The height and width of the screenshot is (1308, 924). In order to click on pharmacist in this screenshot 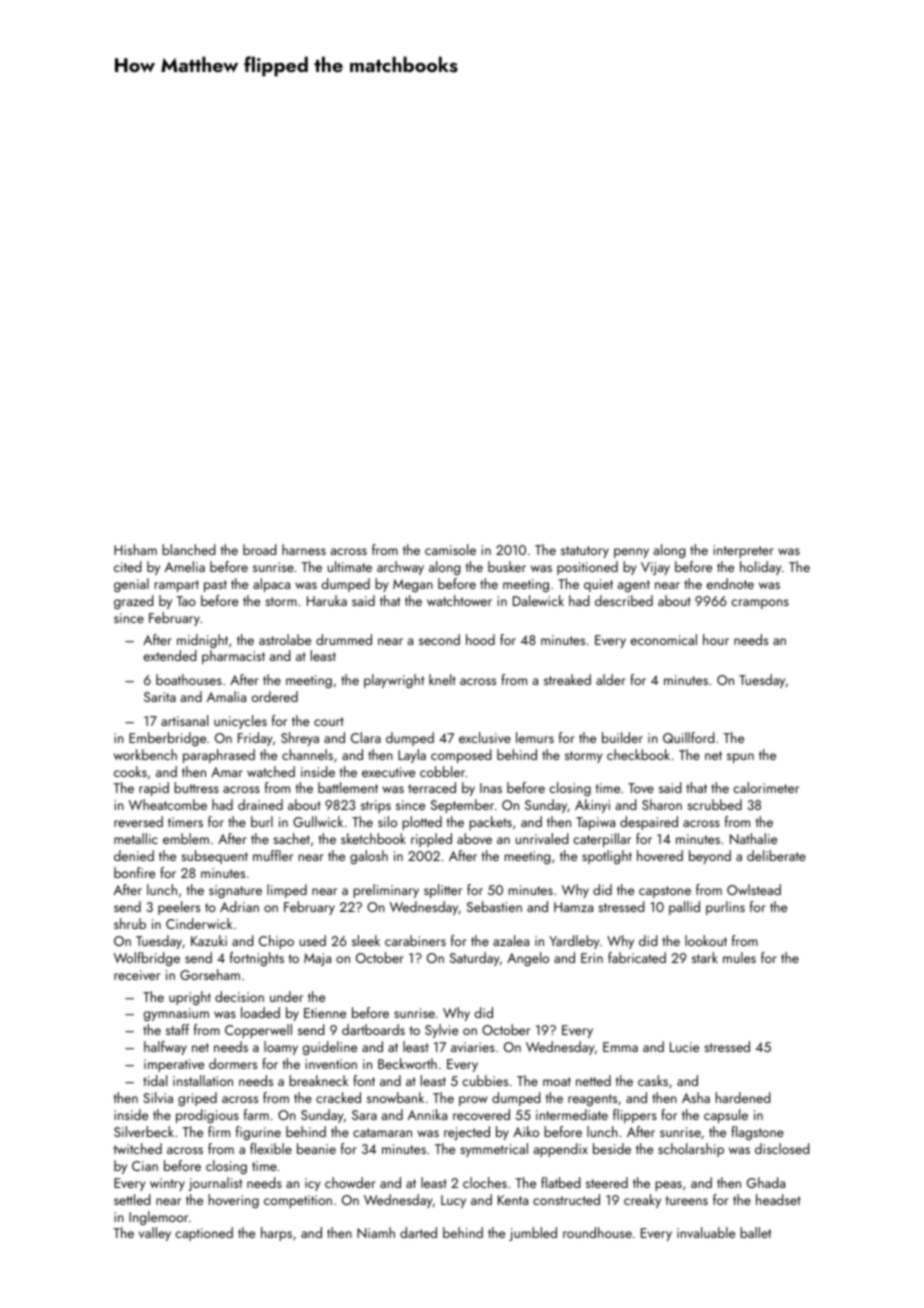, I will do `click(233, 657)`.
